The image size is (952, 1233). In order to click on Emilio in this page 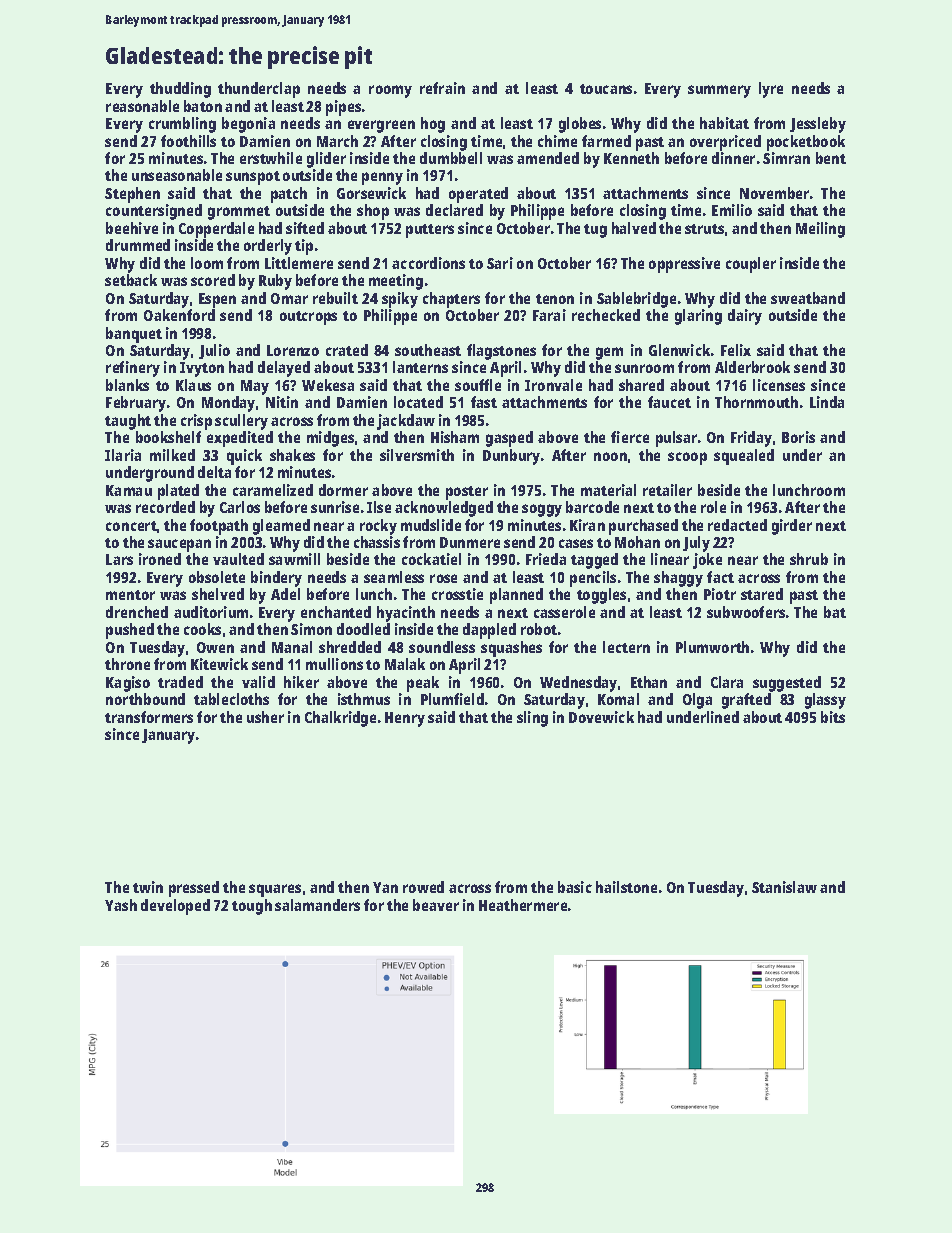, I will do `click(732, 210)`.
